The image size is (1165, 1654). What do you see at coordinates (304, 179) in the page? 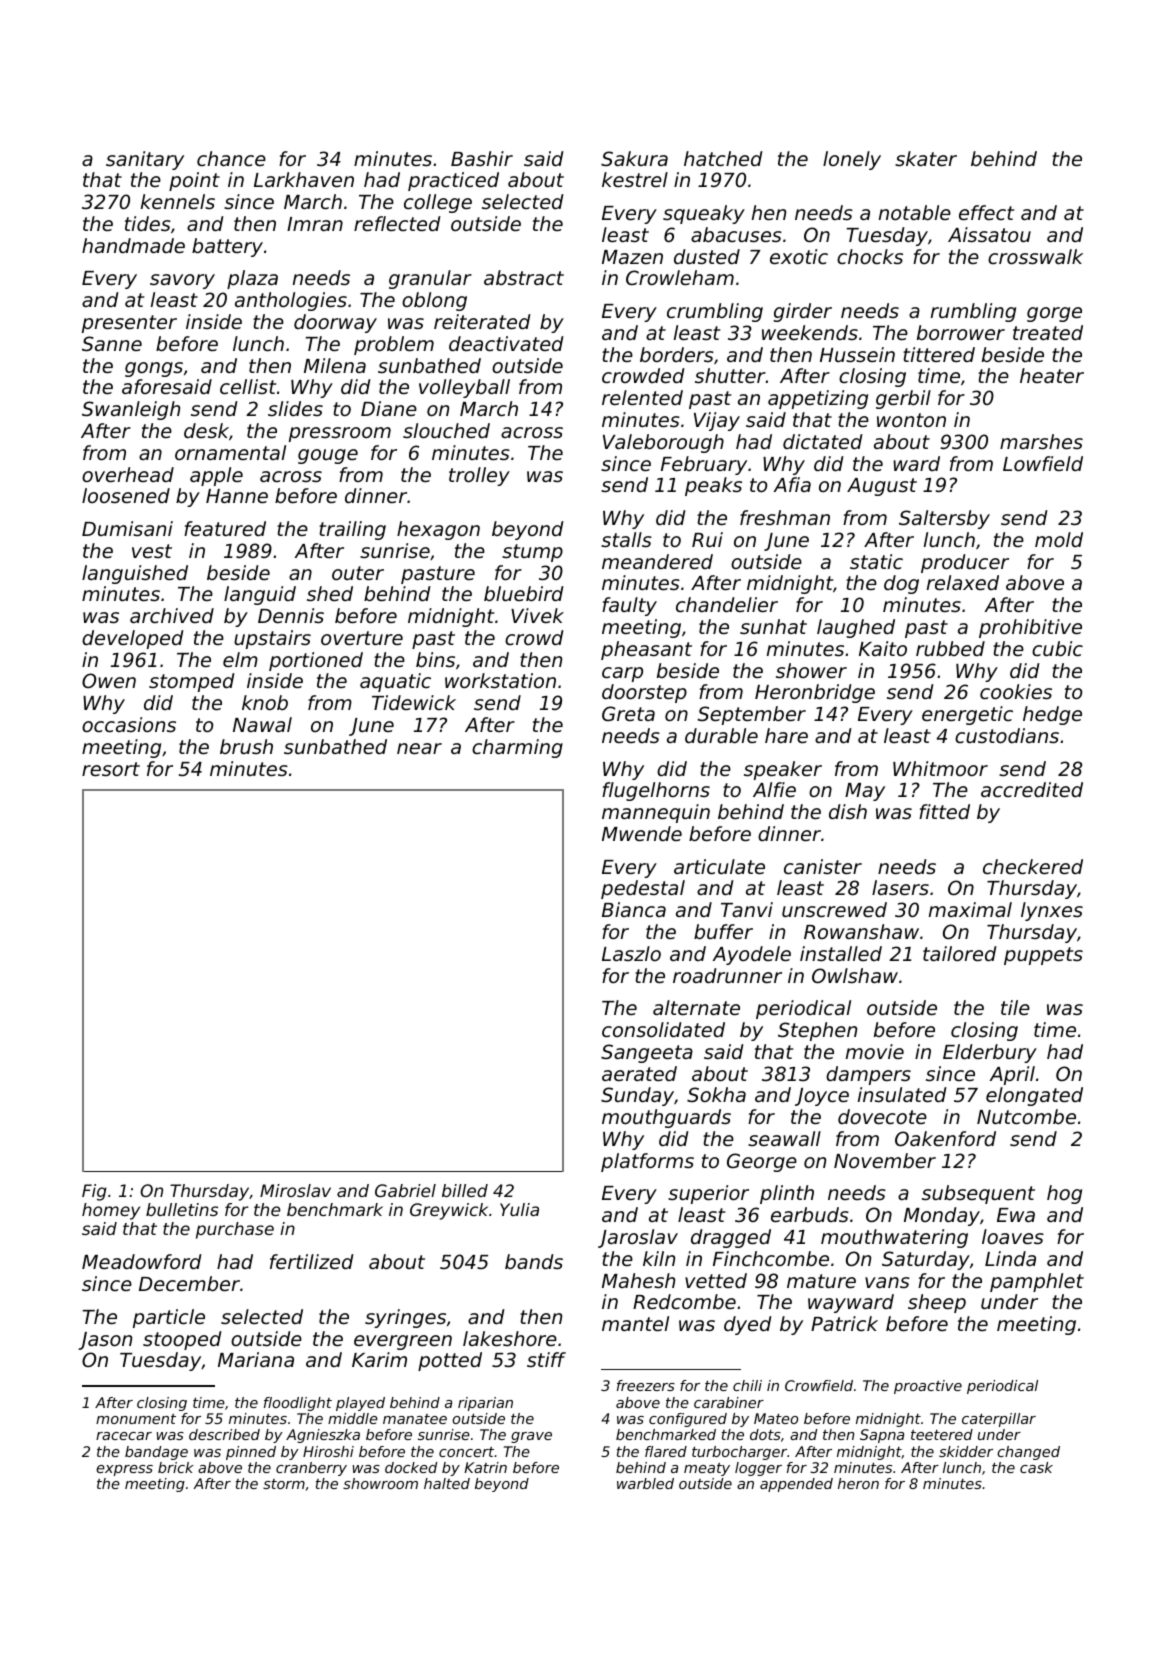
I see `Larkhaven` at bounding box center [304, 179].
